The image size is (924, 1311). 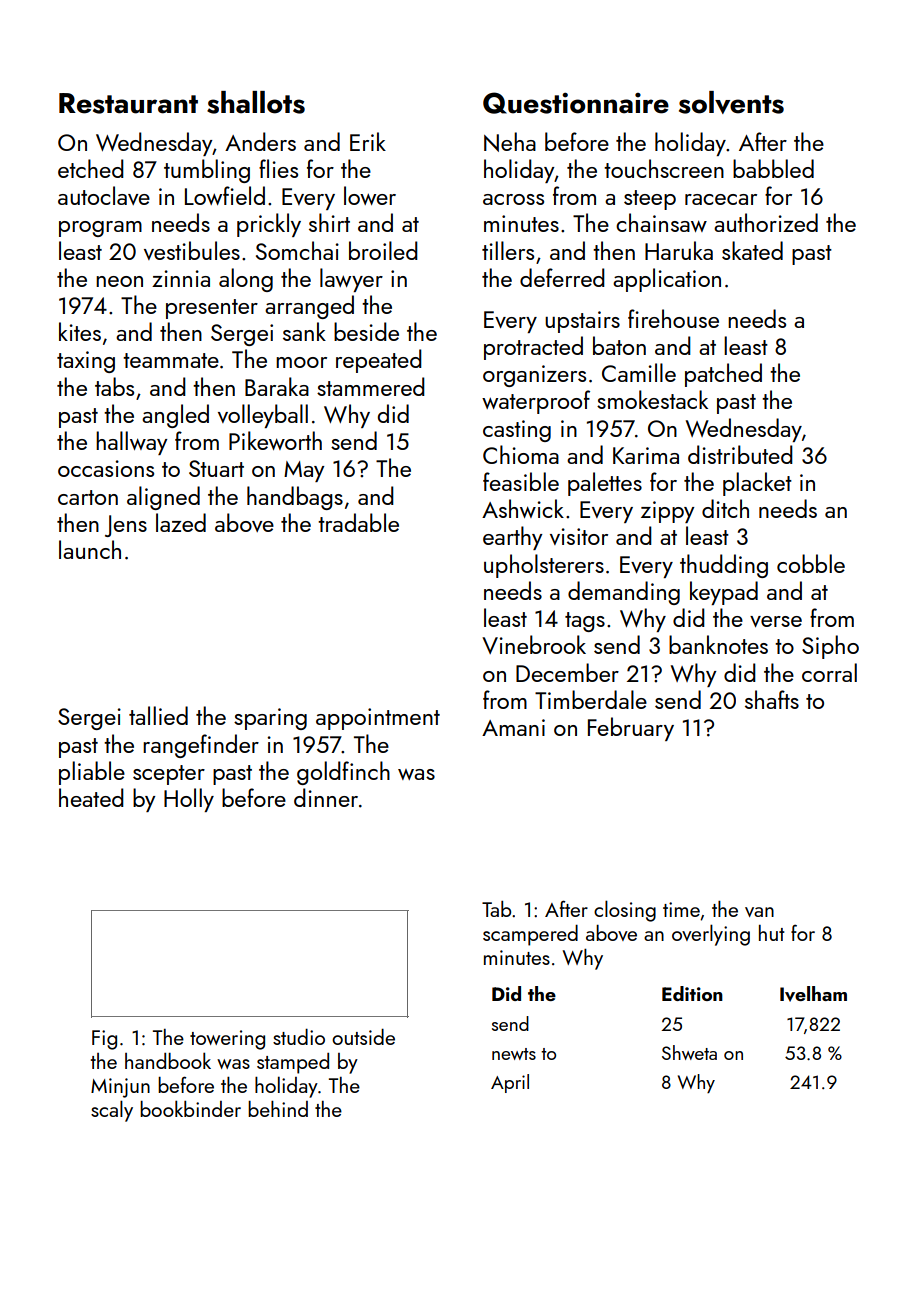 What do you see at coordinates (104, 1040) in the image?
I see `Fig` at bounding box center [104, 1040].
